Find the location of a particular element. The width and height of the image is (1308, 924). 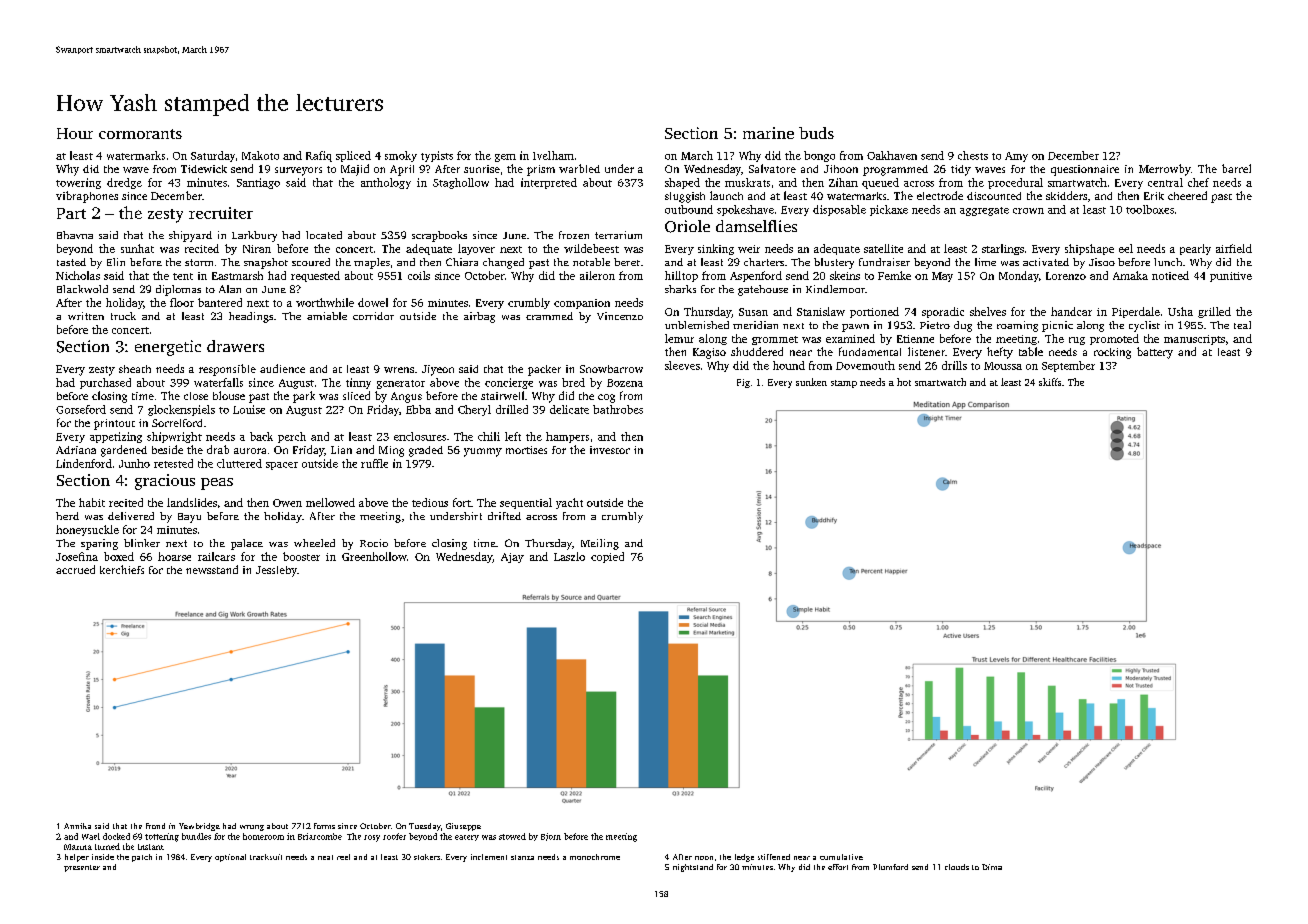

rocking is located at coordinates (1112, 353).
